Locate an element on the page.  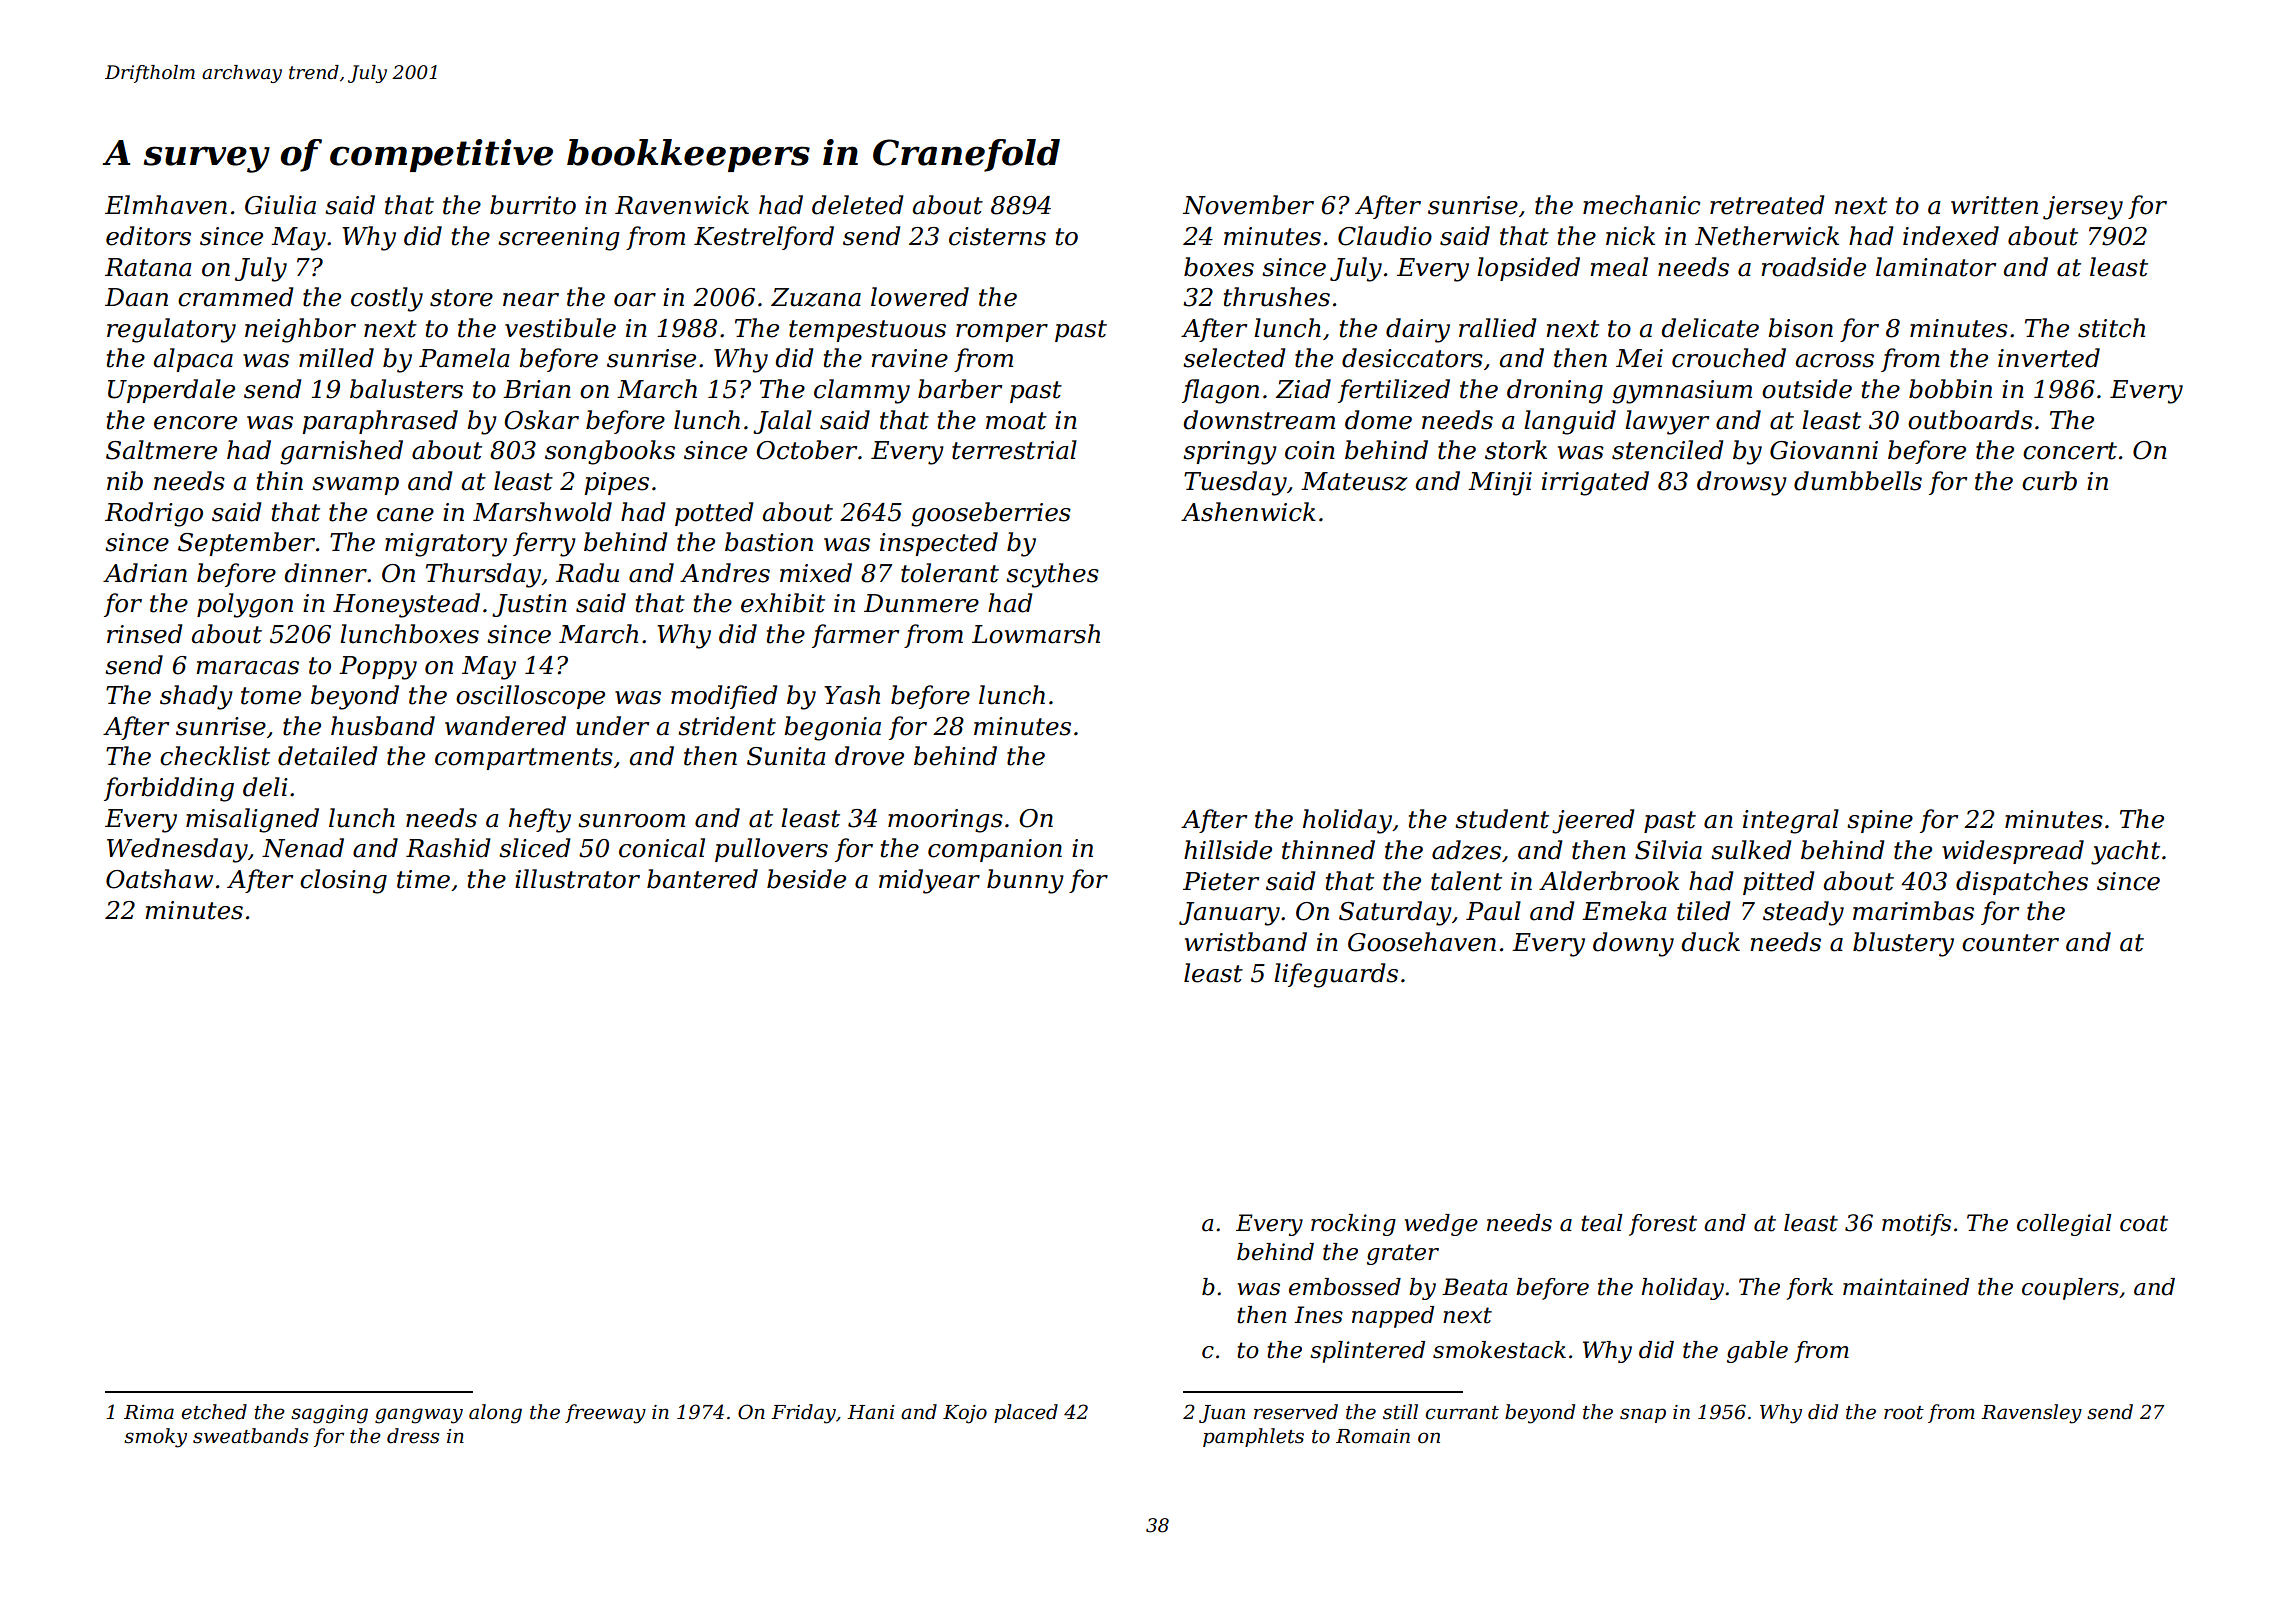
closing is located at coordinates (343, 881).
